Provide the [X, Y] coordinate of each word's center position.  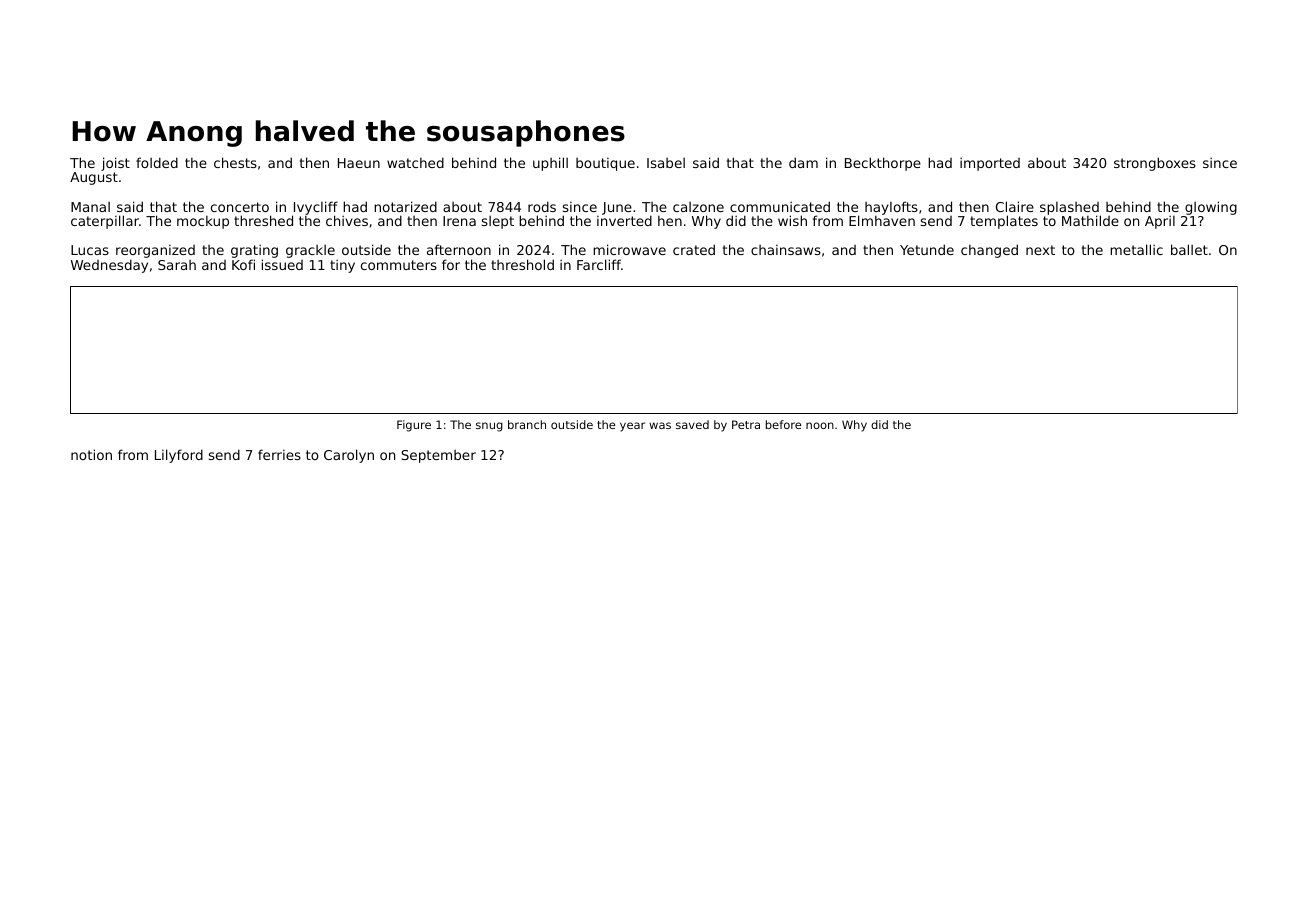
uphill [550, 164]
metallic [1136, 249]
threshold [522, 264]
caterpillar [105, 222]
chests [235, 162]
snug [489, 427]
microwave [629, 249]
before [783, 424]
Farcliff [599, 264]
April [1160, 222]
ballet [1189, 249]
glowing [1211, 208]
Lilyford [179, 456]
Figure [414, 426]
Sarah [177, 265]
